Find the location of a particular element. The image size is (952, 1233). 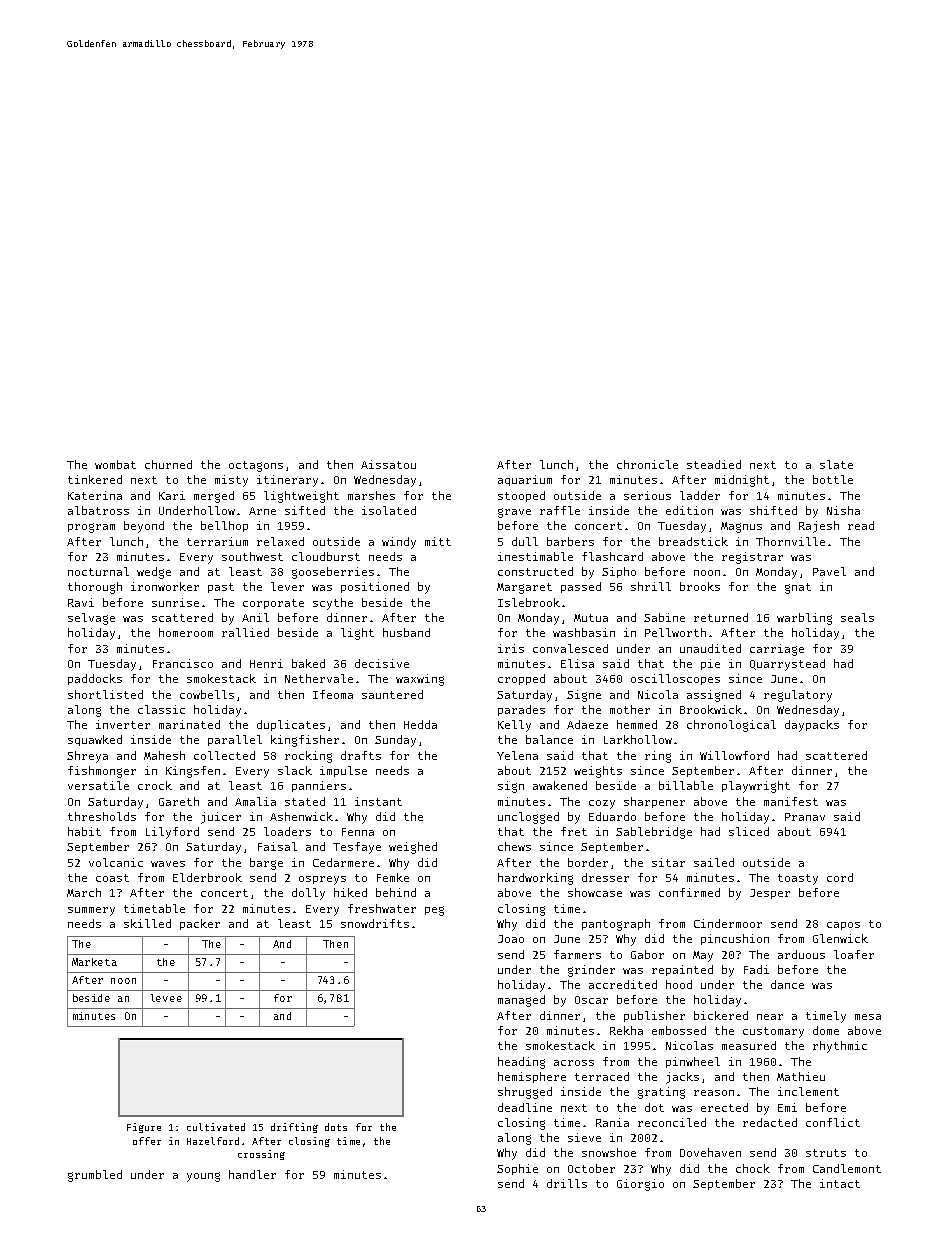

toasty is located at coordinates (798, 879).
